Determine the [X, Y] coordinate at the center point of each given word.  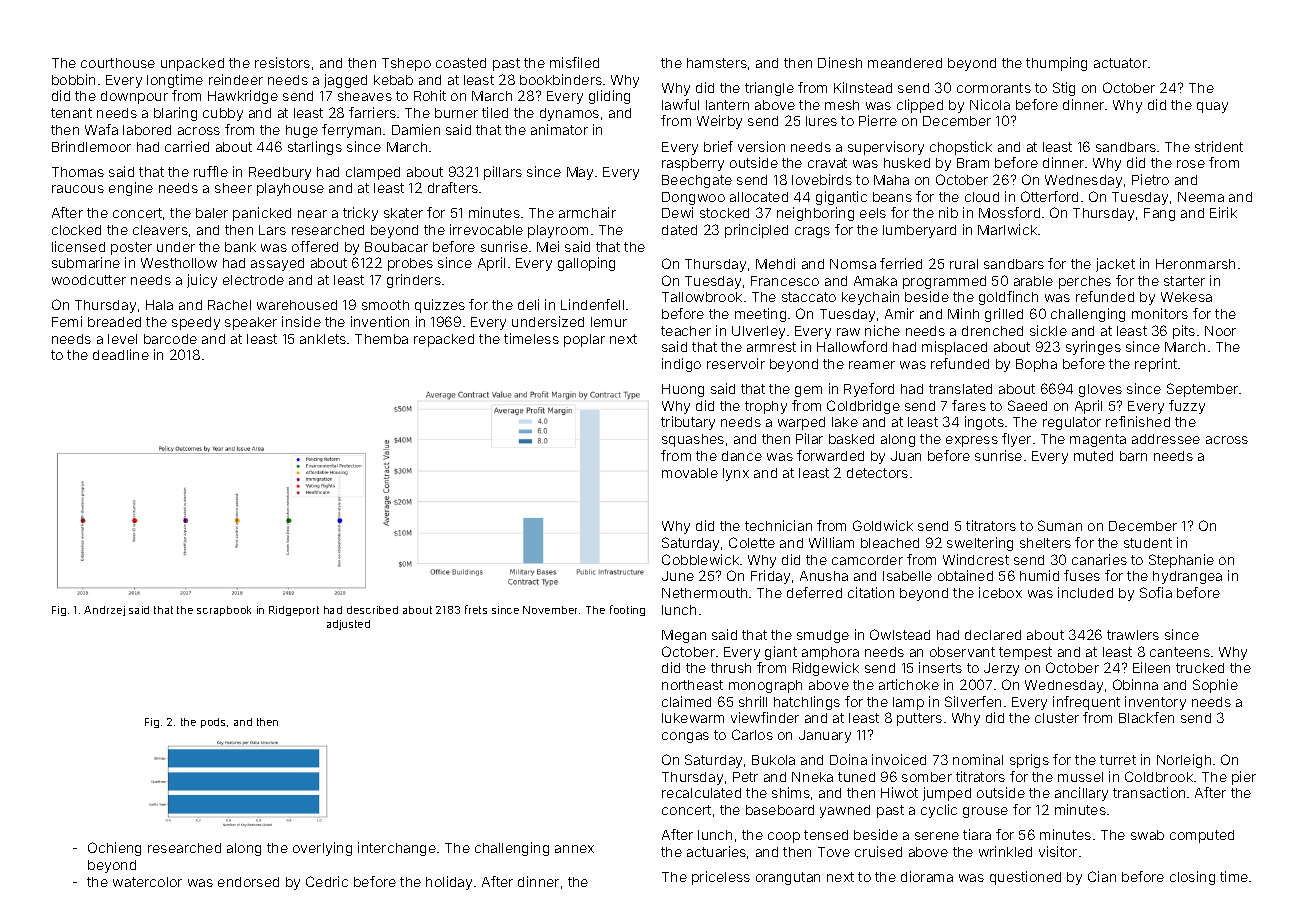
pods [213, 723]
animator [559, 129]
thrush [731, 668]
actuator [1120, 63]
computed [1202, 836]
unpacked [192, 64]
